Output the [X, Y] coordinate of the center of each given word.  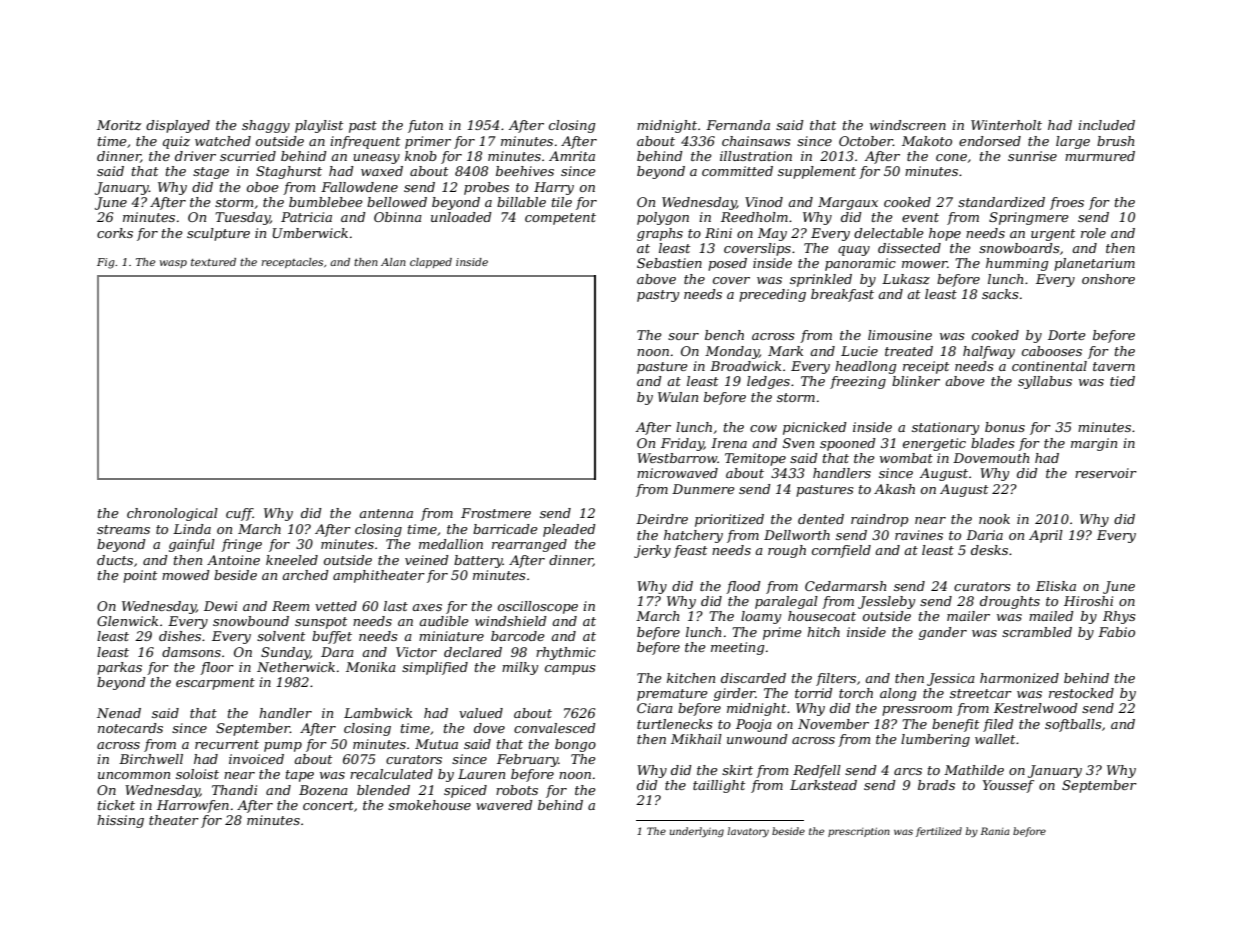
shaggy [266, 126]
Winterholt [1006, 125]
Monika [371, 667]
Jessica [951, 679]
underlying [697, 832]
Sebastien [669, 263]
